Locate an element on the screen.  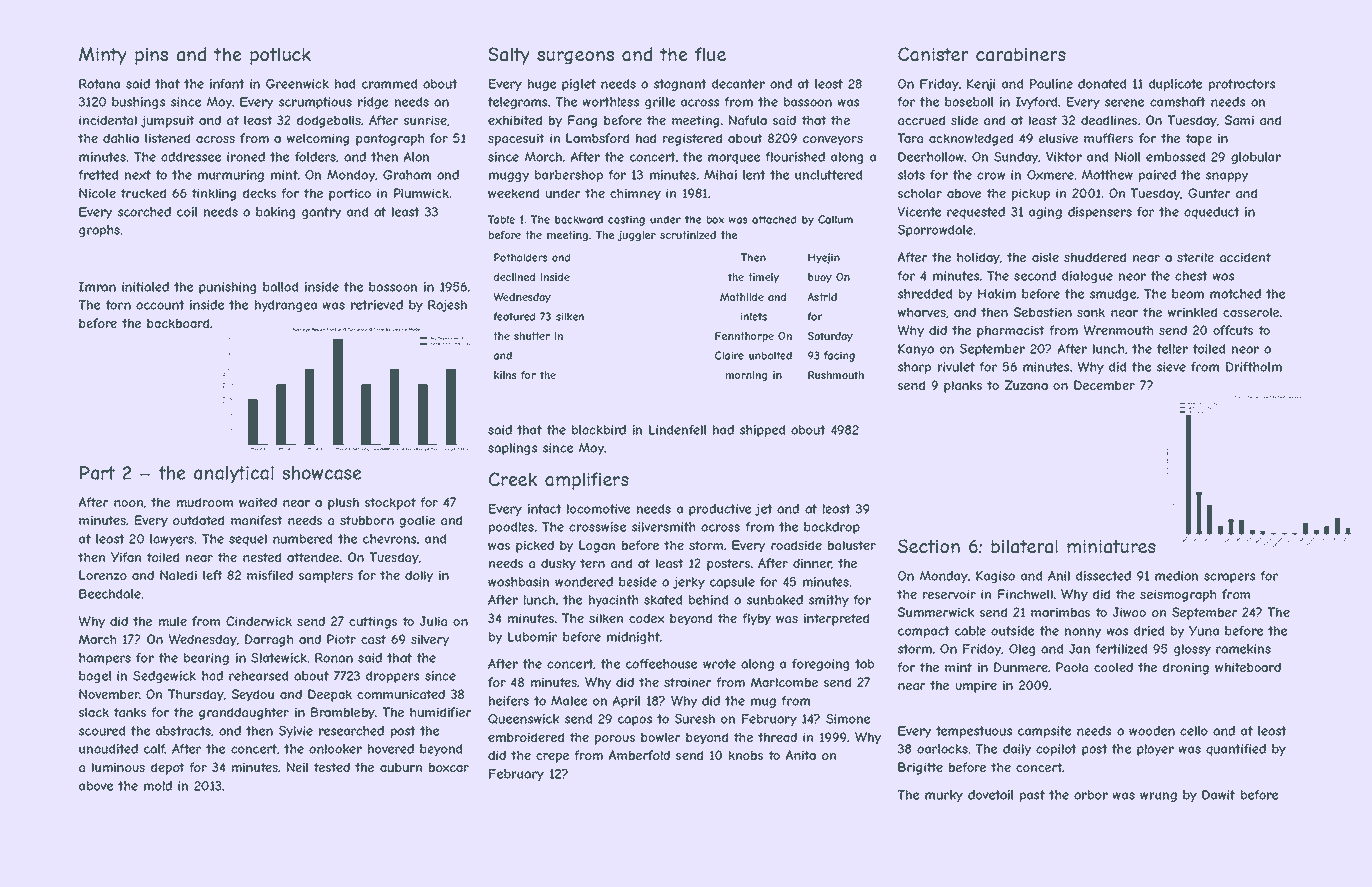
amplifiers is located at coordinates (587, 481).
